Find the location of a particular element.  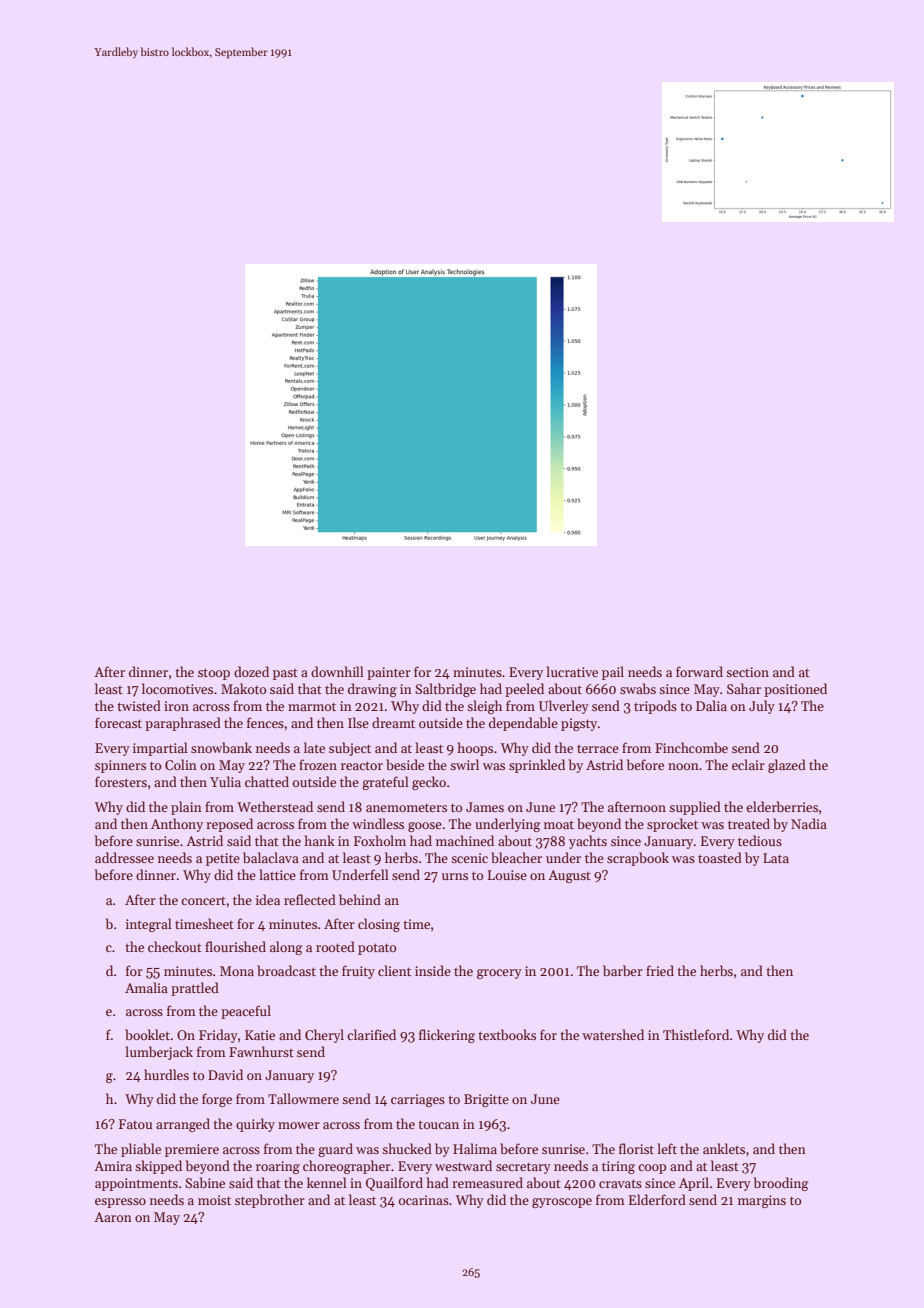

forward is located at coordinates (699, 671).
